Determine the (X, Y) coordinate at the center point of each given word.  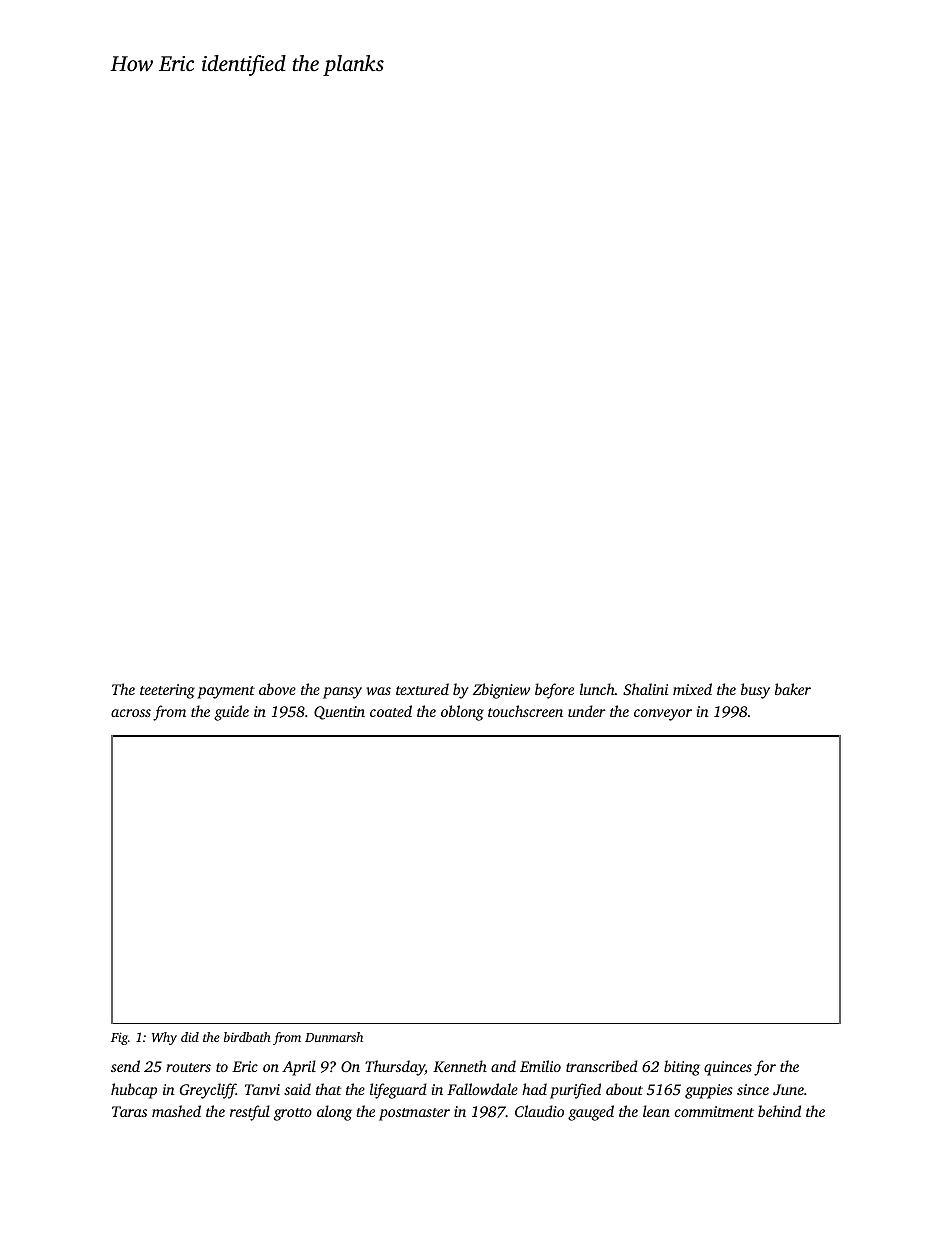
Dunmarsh (334, 1037)
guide (231, 713)
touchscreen (525, 711)
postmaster (414, 1114)
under (587, 711)
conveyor (663, 715)
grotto (293, 1114)
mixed (692, 689)
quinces (728, 1068)
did (190, 1037)
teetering (167, 691)
